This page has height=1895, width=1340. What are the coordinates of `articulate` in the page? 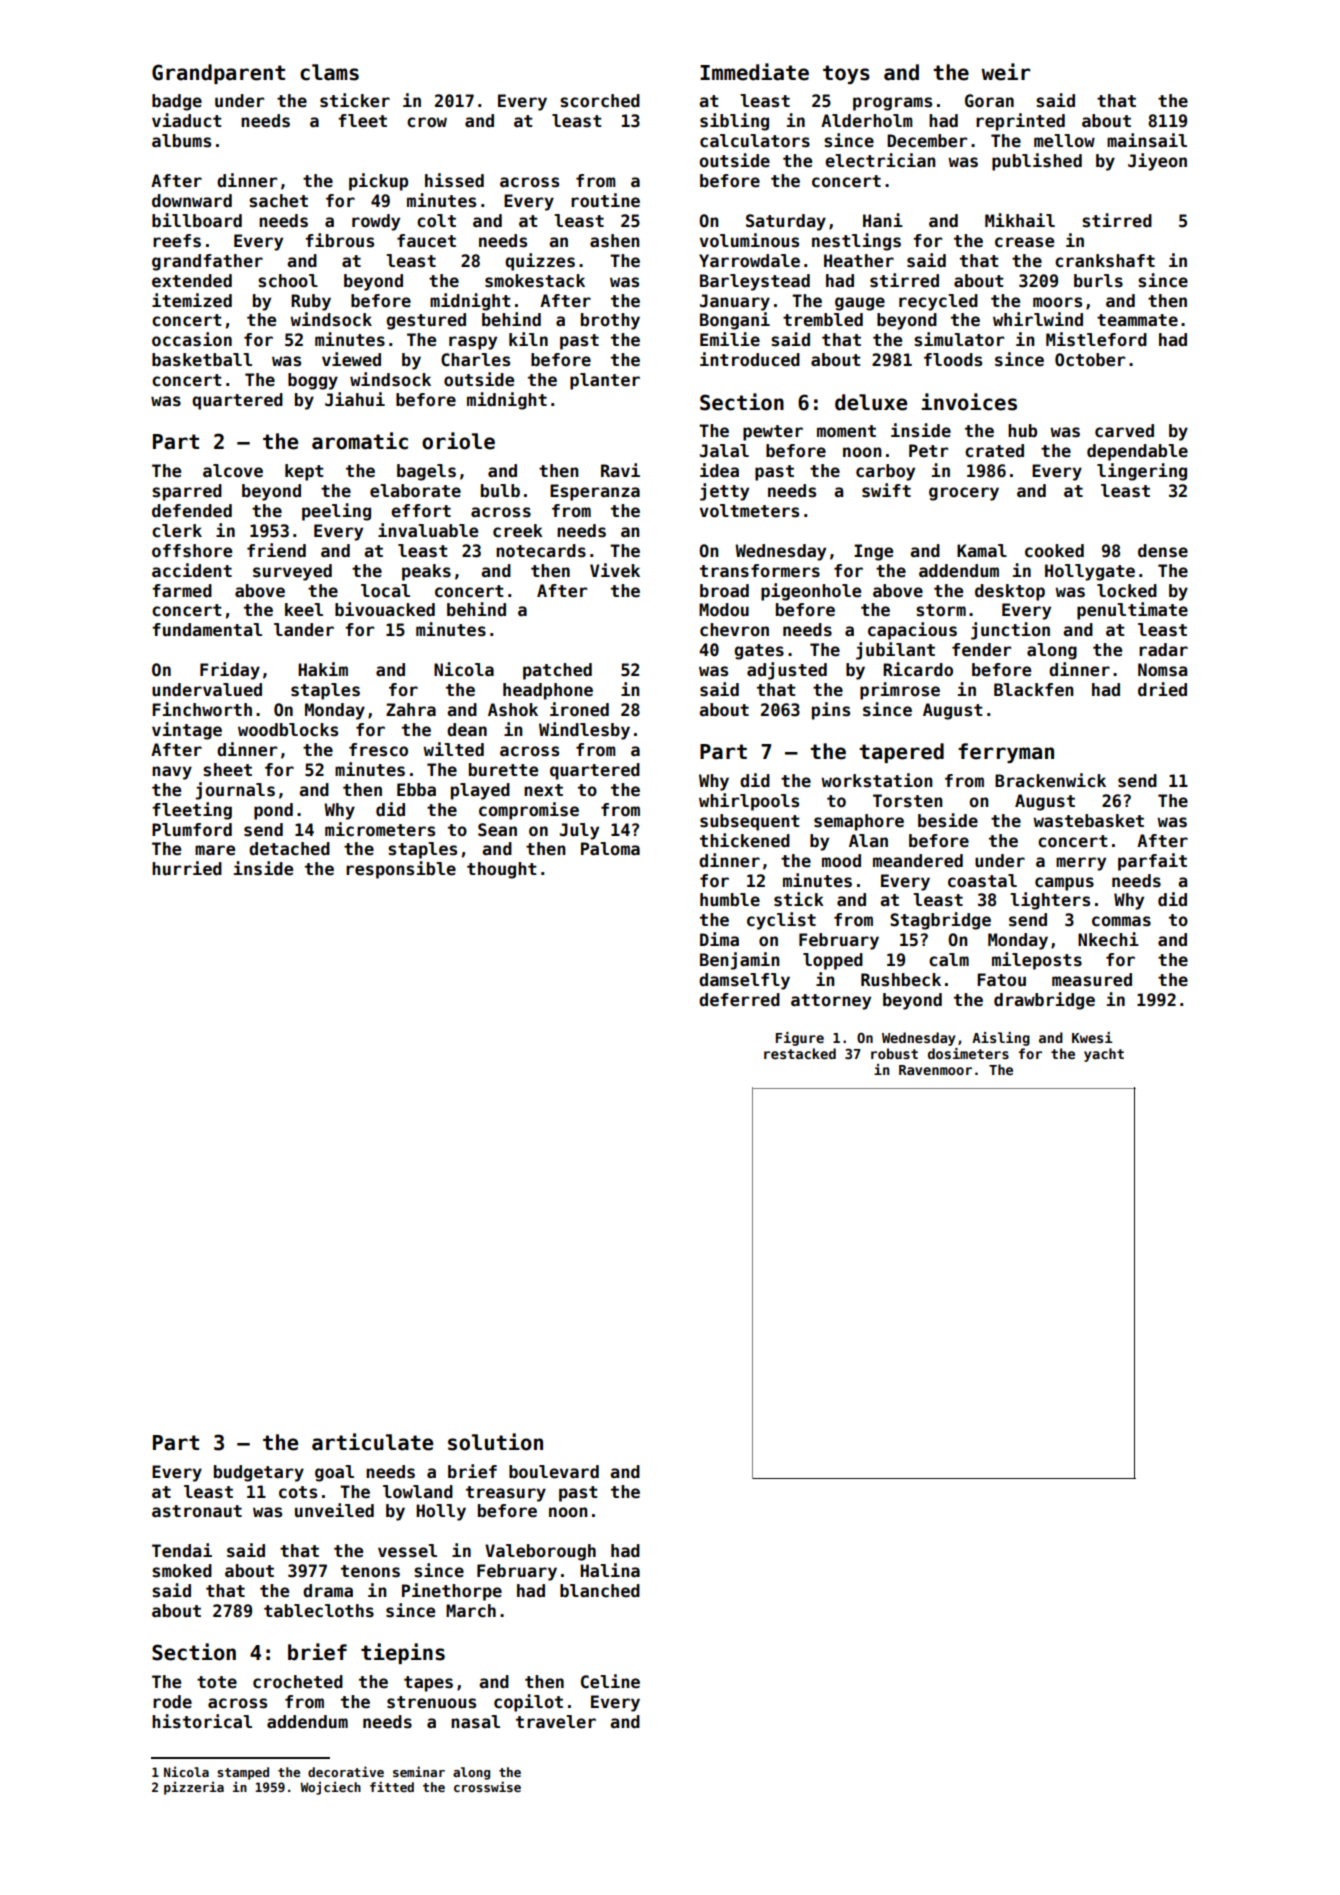 It's located at (372, 1442).
